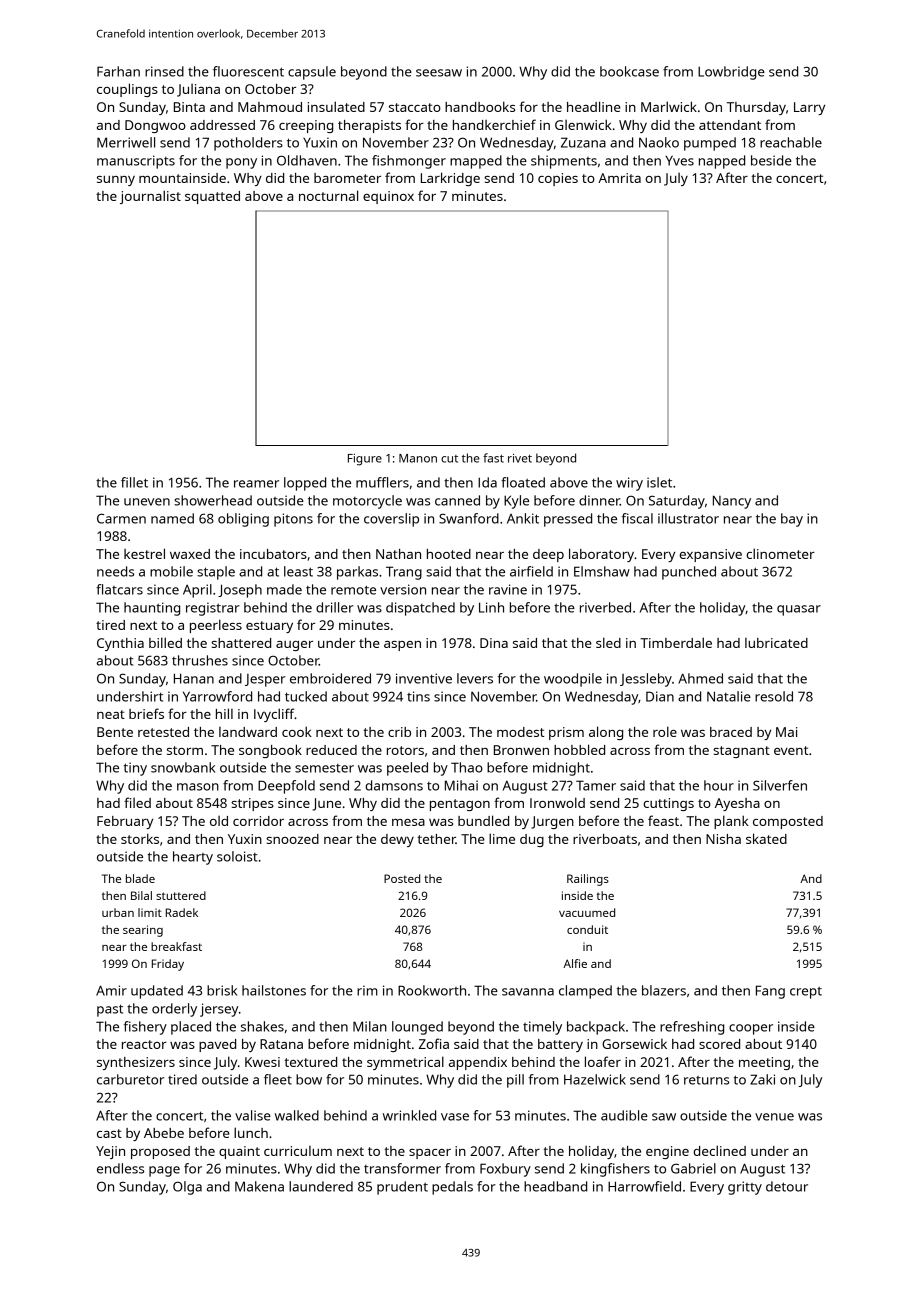 Image resolution: width=924 pixels, height=1308 pixels. Describe the element at coordinates (136, 162) in the screenshot. I see `manuscripts` at that location.
